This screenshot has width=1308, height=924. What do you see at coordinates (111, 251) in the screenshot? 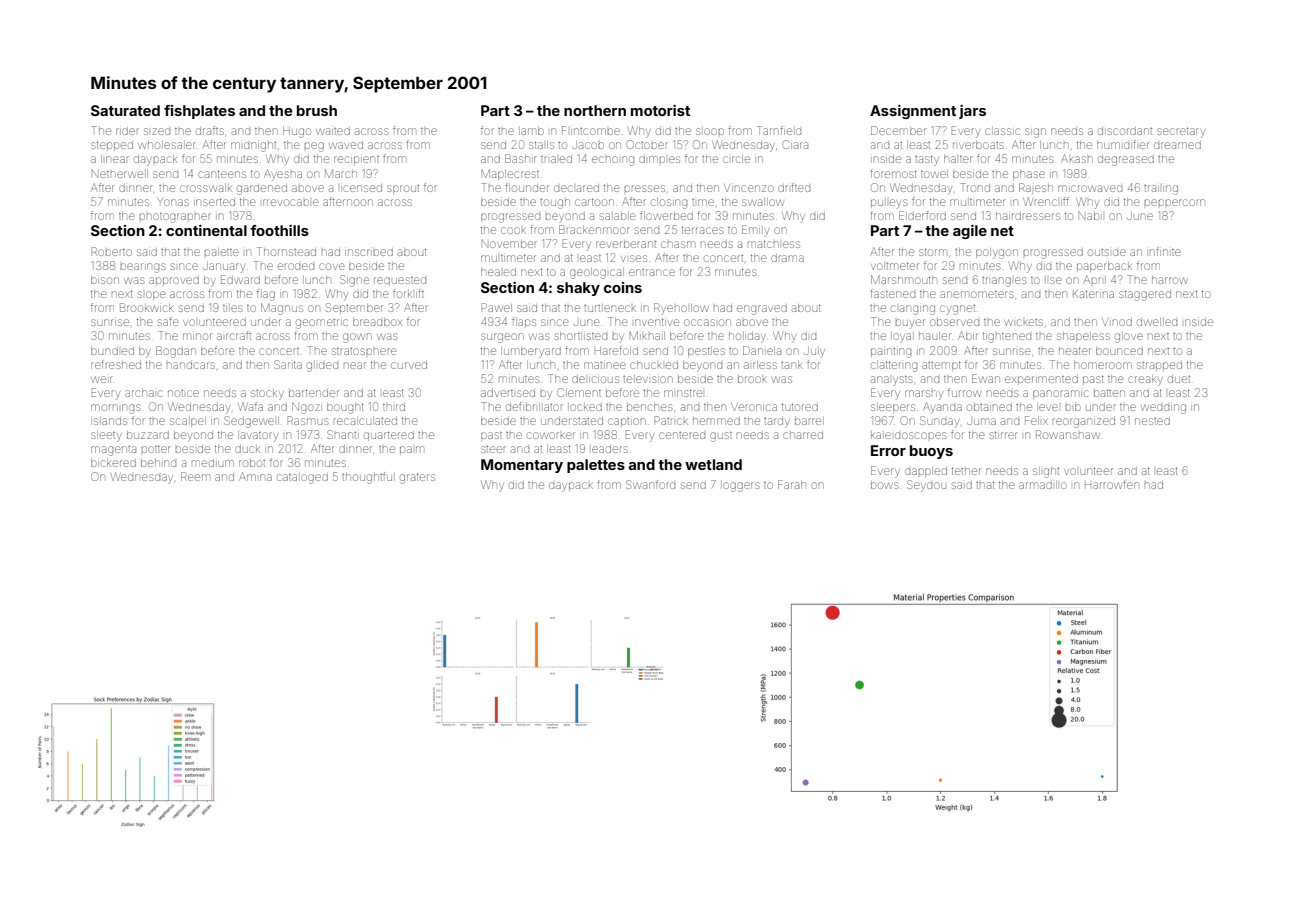
I see `Roberto` at bounding box center [111, 251].
